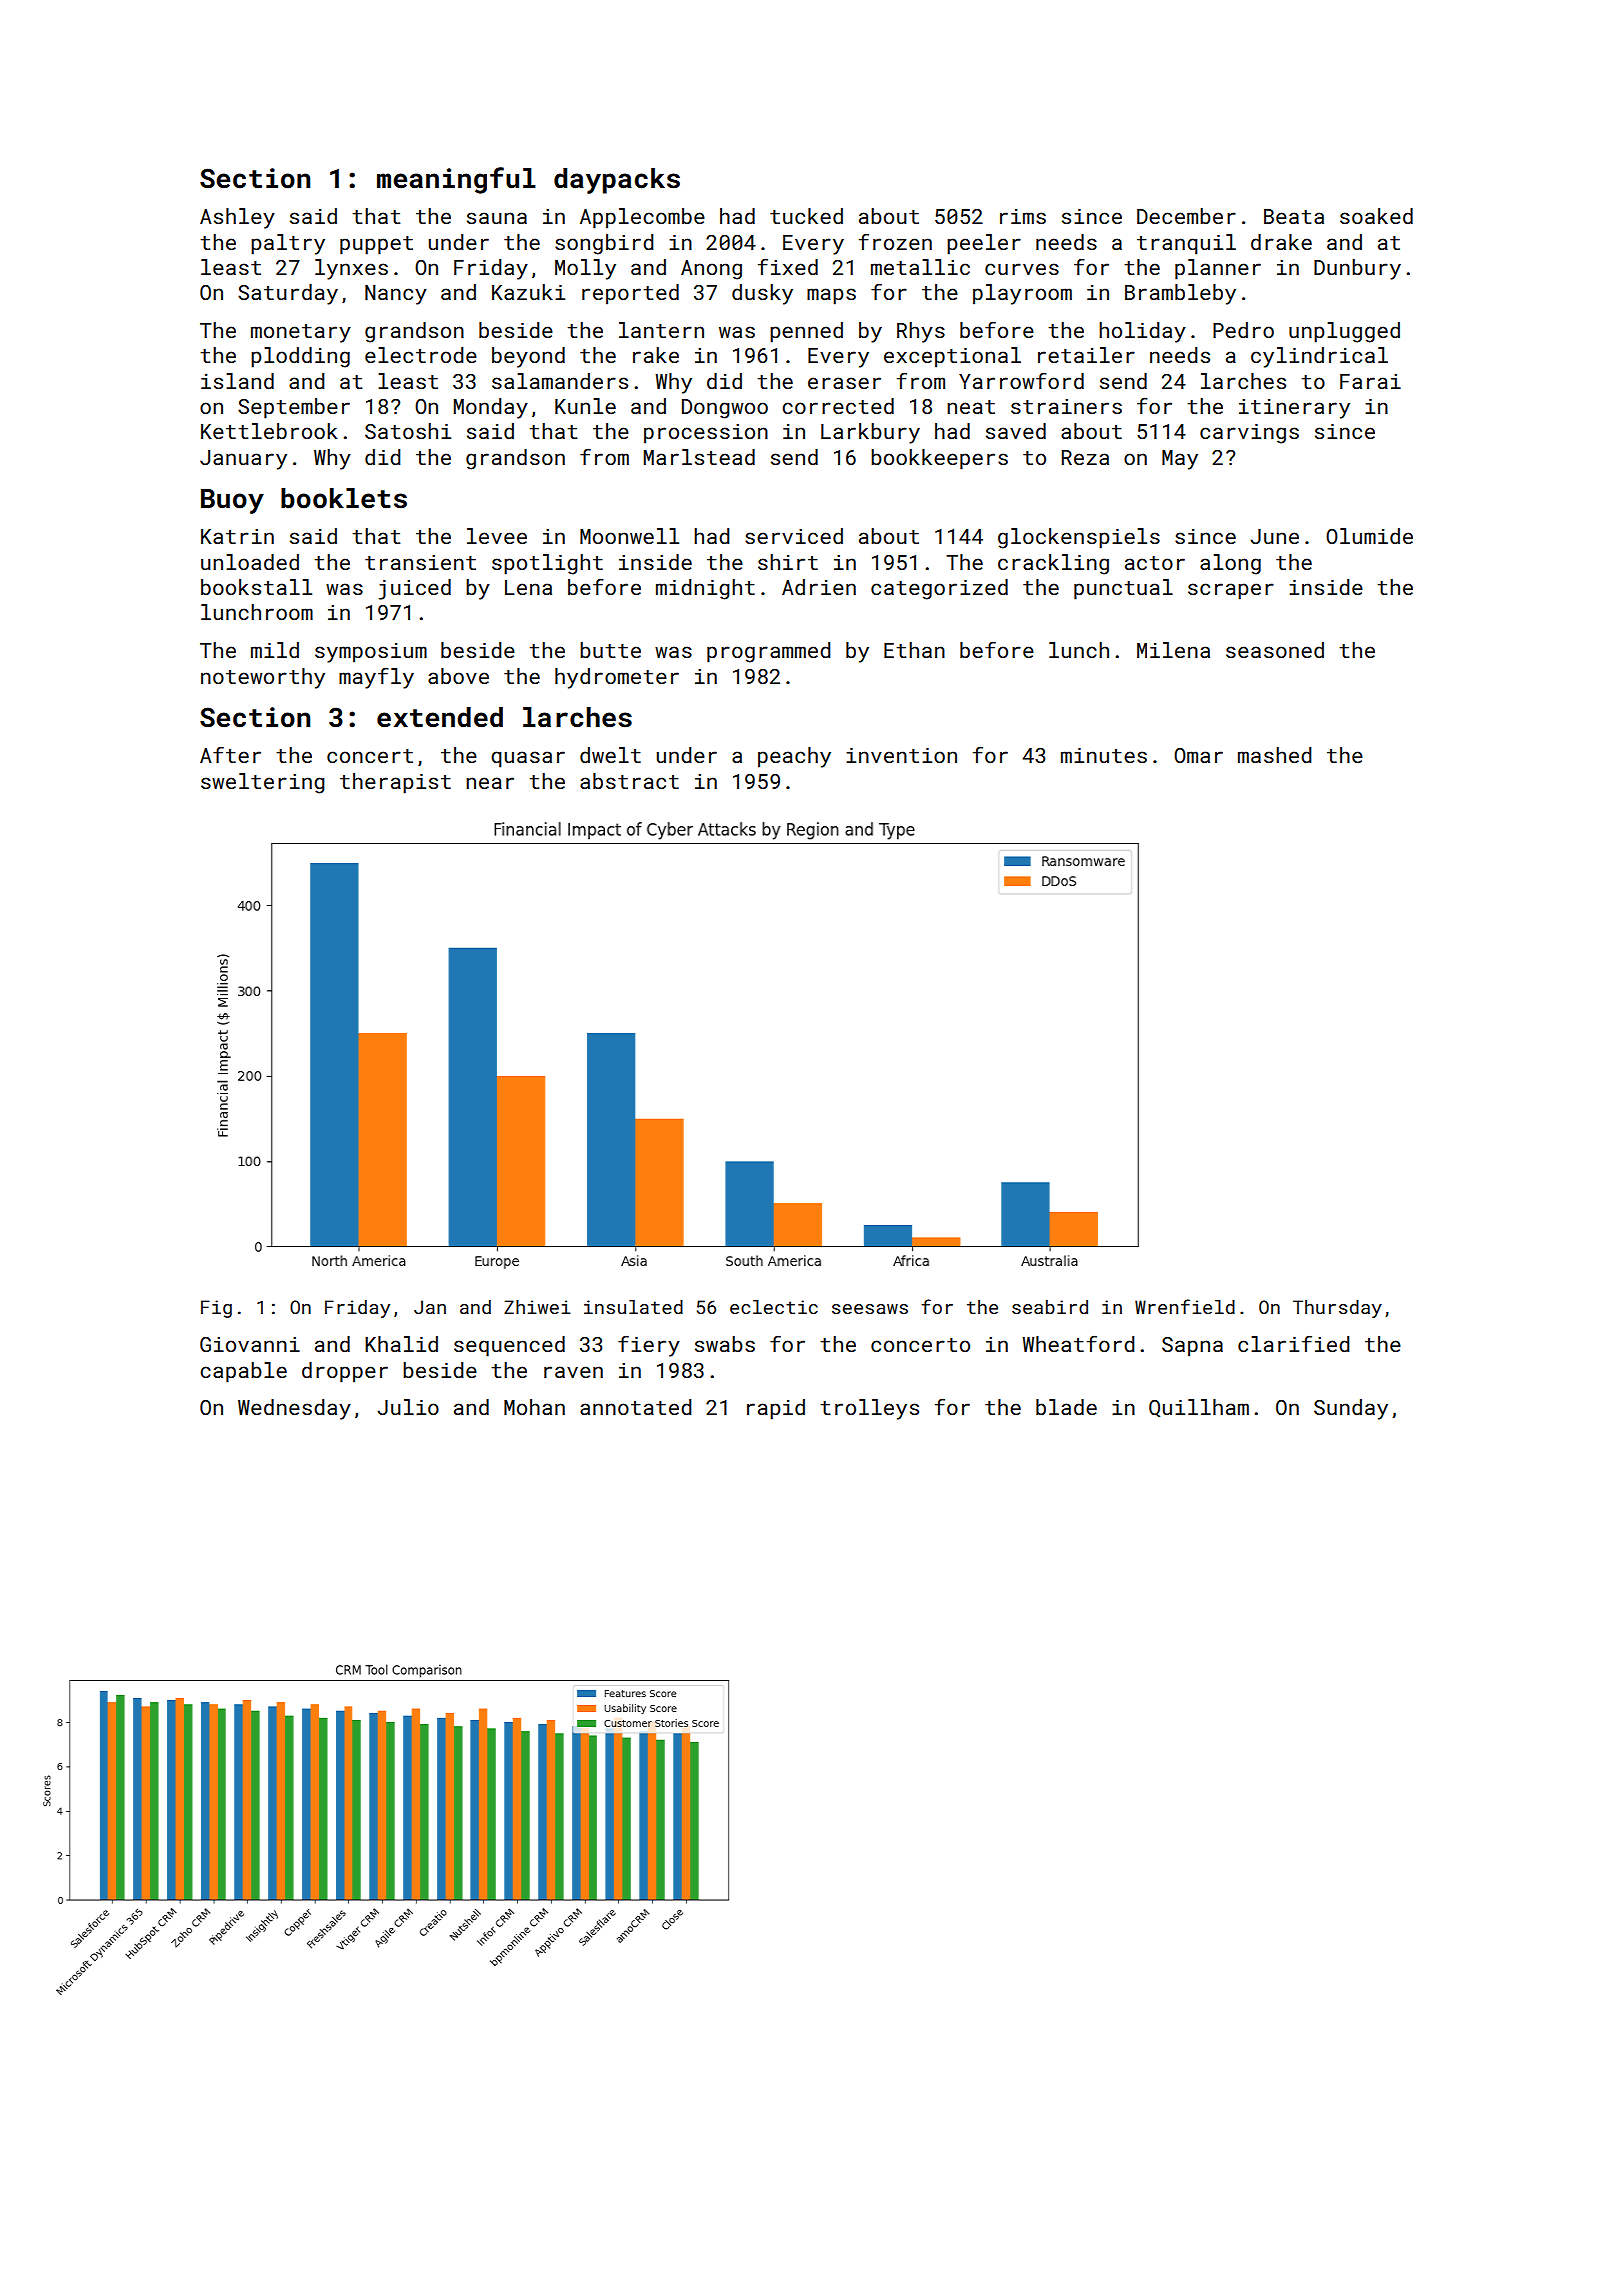  What do you see at coordinates (617, 181) in the screenshot?
I see `daypacks` at bounding box center [617, 181].
